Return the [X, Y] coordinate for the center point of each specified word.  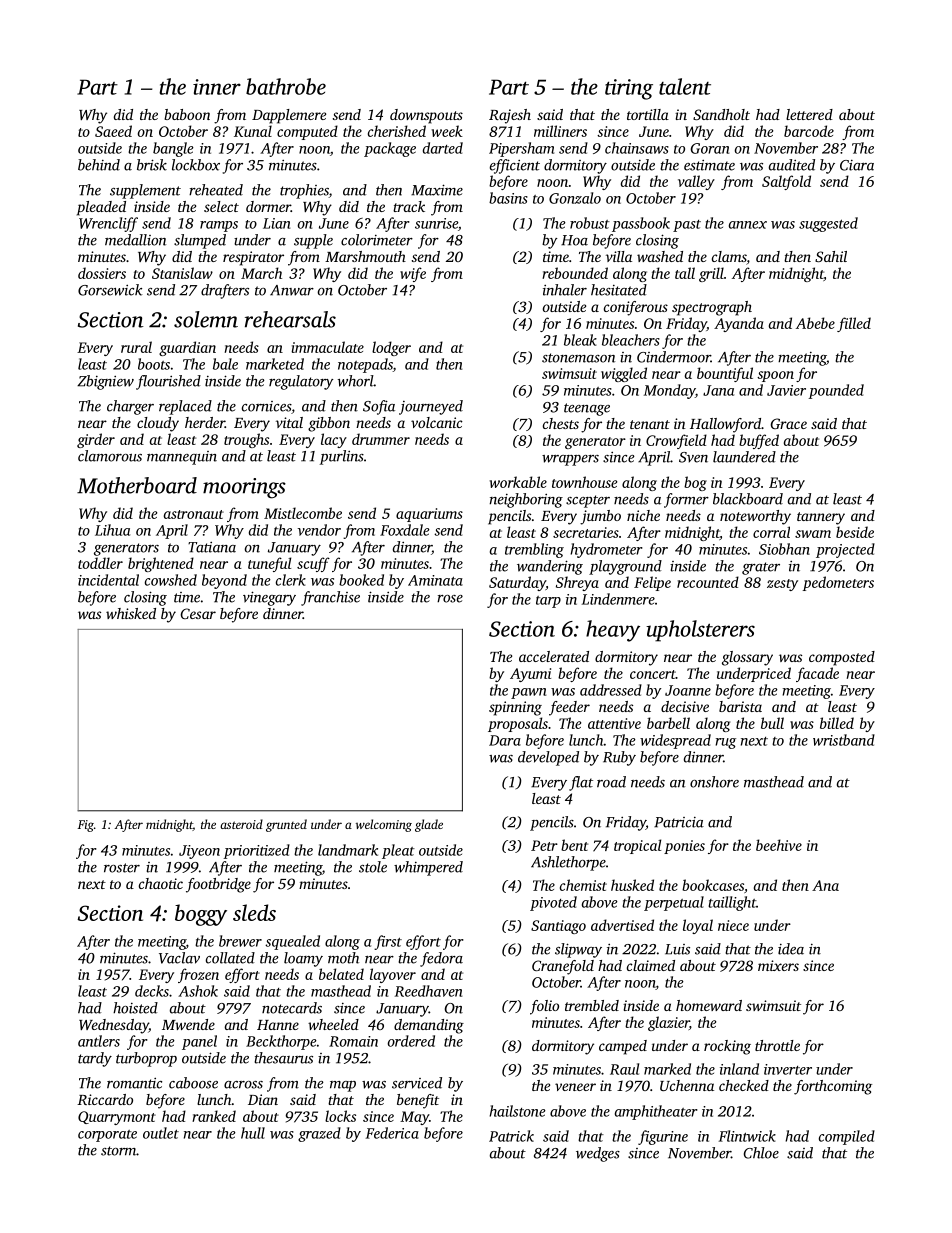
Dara [505, 740]
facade [817, 674]
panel [199, 1042]
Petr [544, 845]
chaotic [161, 883]
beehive [779, 845]
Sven [693, 457]
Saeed [113, 131]
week [447, 131]
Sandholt [721, 114]
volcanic [437, 422]
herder [205, 422]
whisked [131, 613]
